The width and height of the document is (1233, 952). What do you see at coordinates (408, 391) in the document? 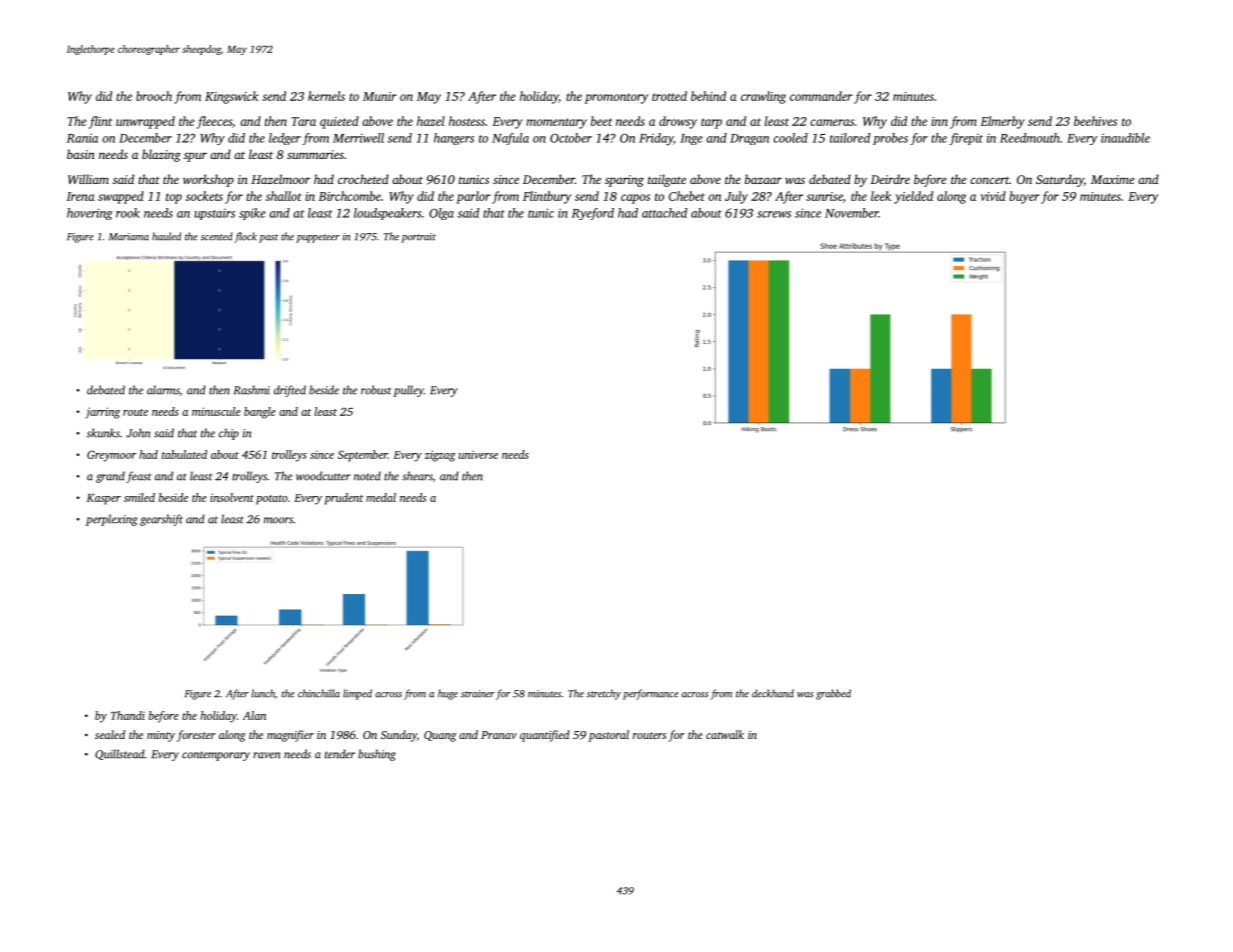
I see `pulley` at bounding box center [408, 391].
